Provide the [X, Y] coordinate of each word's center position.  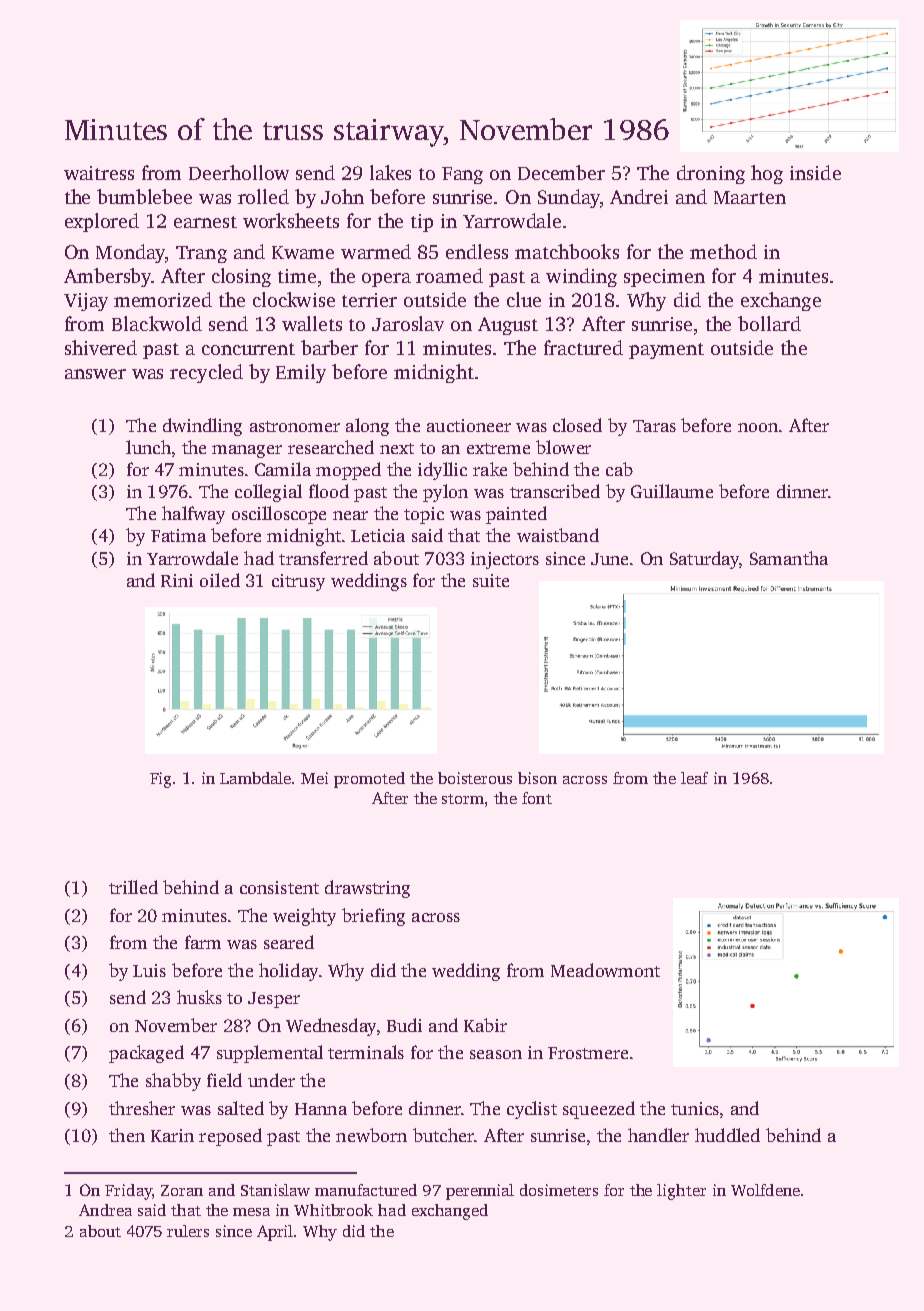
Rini [177, 580]
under [271, 1080]
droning [711, 174]
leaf [694, 778]
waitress [99, 173]
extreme [498, 448]
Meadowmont [605, 970]
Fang [462, 175]
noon [758, 427]
